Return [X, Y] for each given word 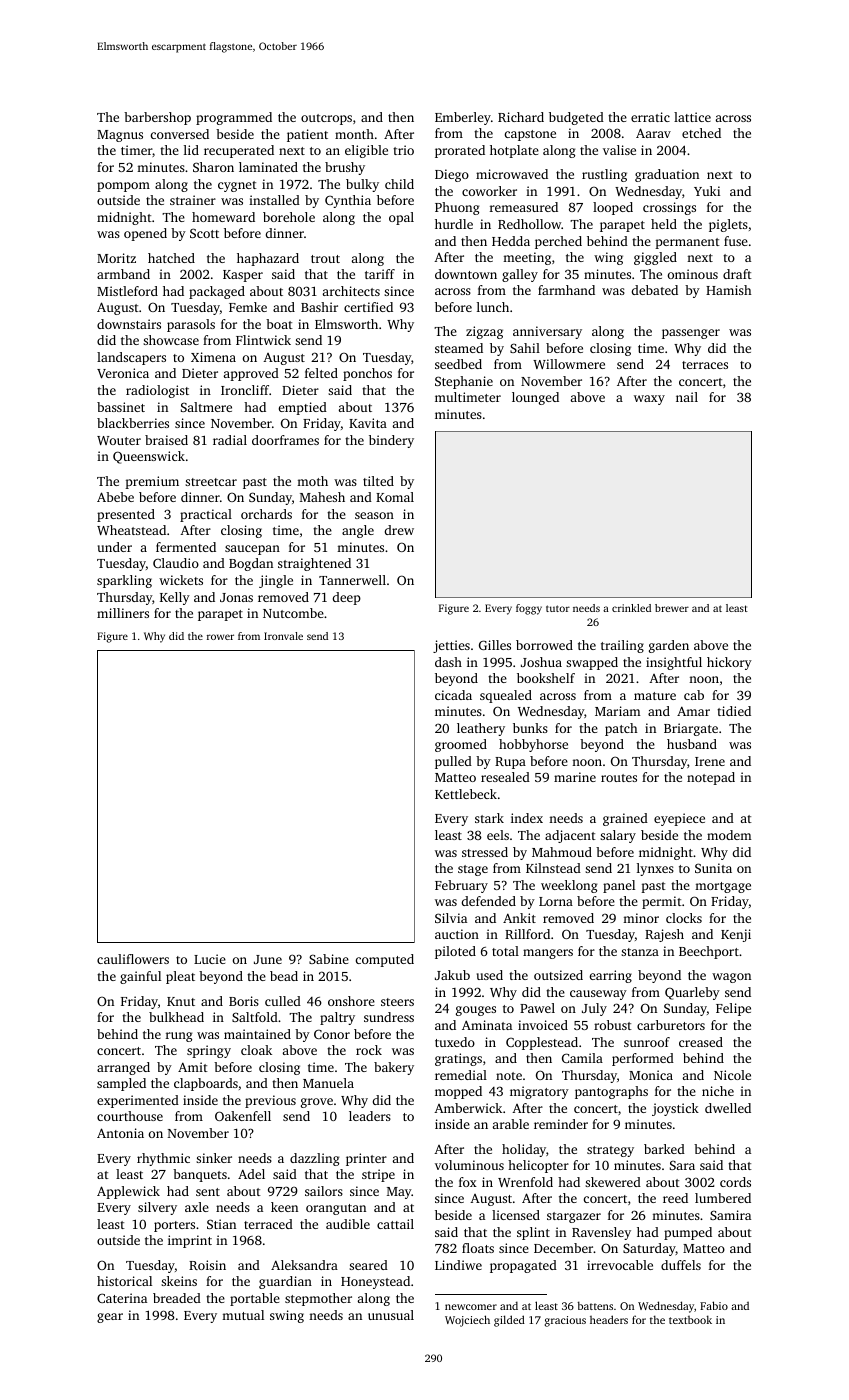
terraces [705, 365]
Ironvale [283, 636]
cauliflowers [133, 959]
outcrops [326, 119]
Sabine [329, 959]
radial [230, 440]
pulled [453, 762]
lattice [692, 117]
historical [124, 1281]
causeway [598, 995]
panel [619, 886]
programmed [234, 118]
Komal [395, 497]
